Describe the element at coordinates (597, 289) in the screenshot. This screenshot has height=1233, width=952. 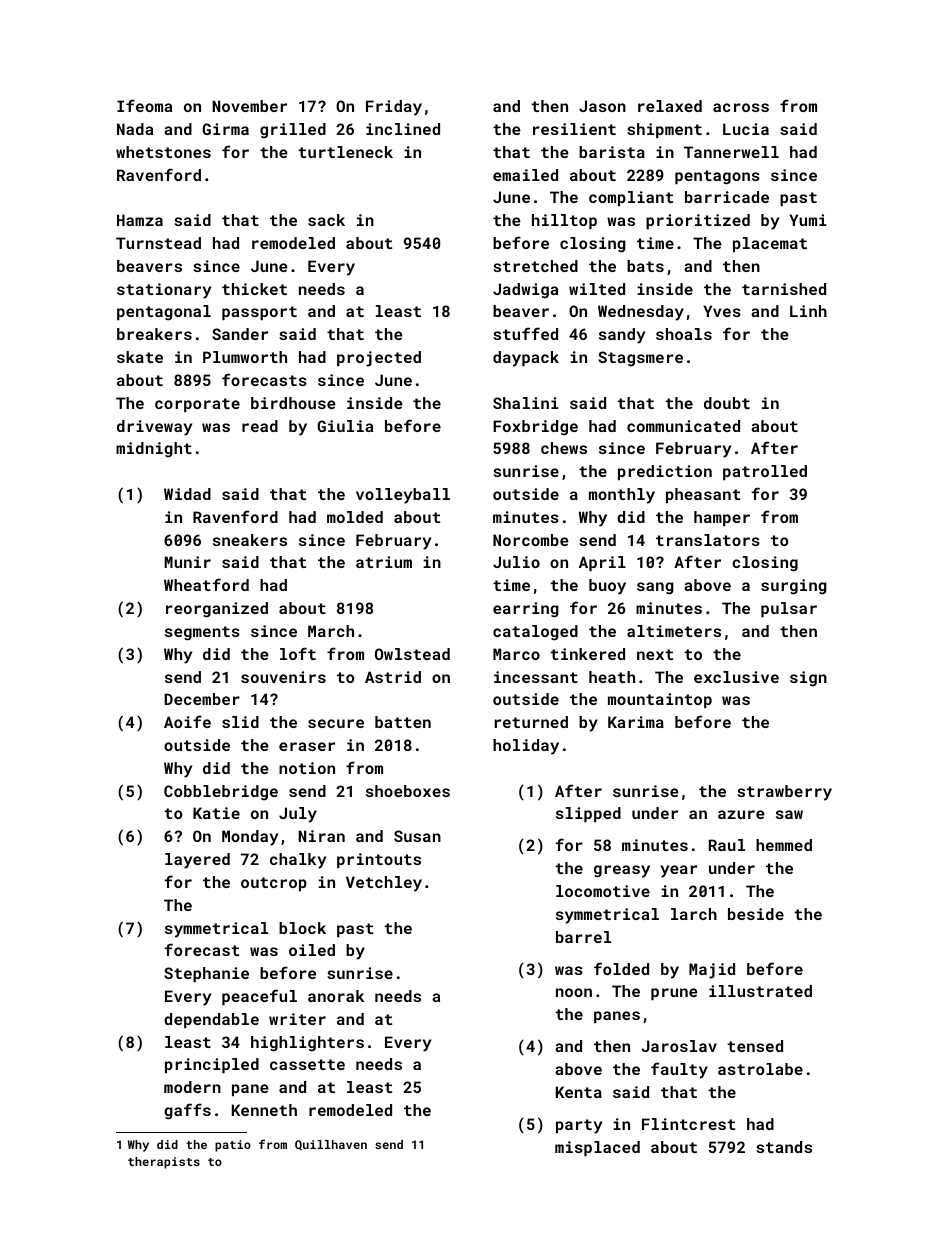
I see `wilted` at that location.
